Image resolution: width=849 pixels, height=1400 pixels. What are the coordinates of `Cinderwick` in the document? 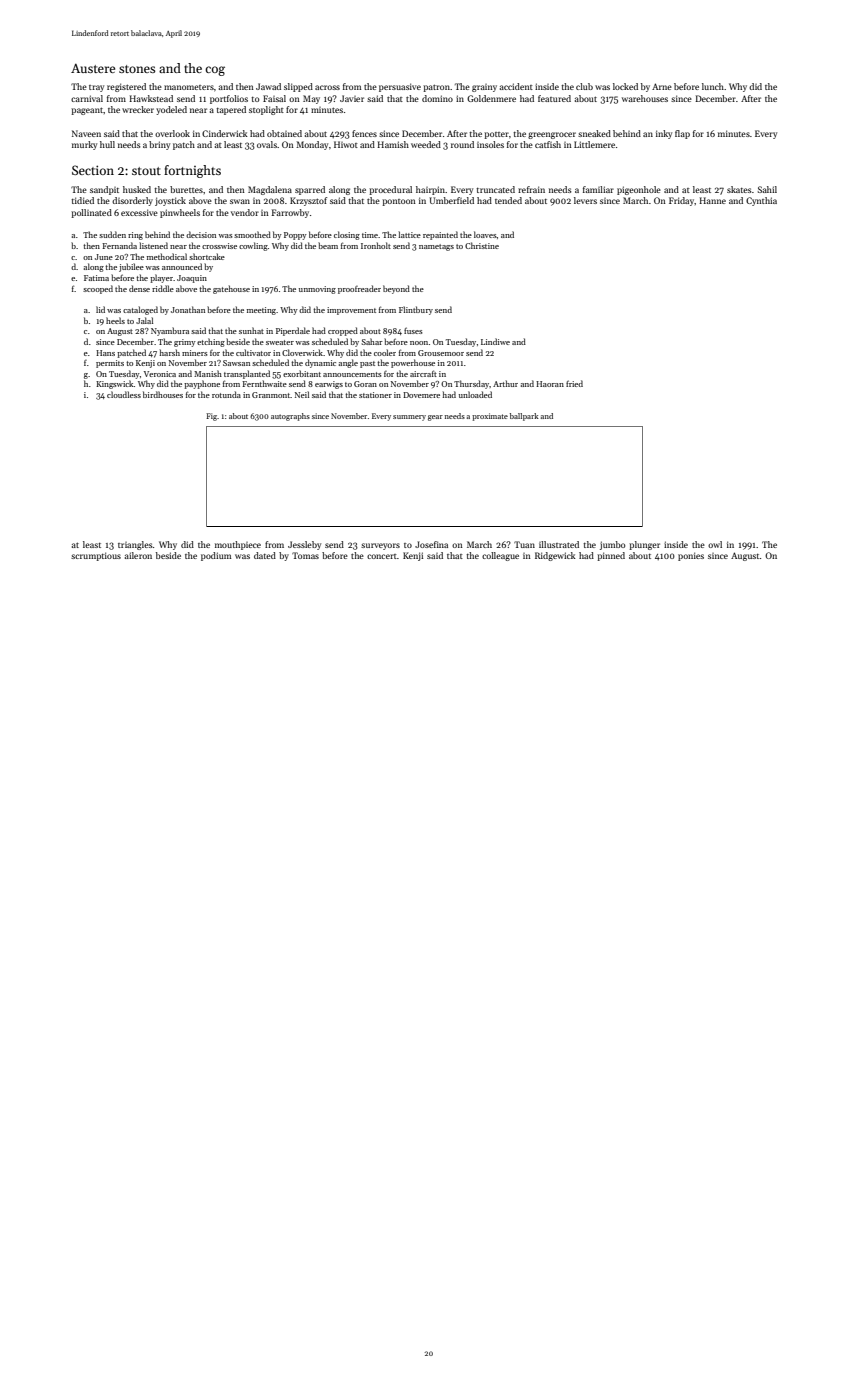 It's located at (225, 133).
